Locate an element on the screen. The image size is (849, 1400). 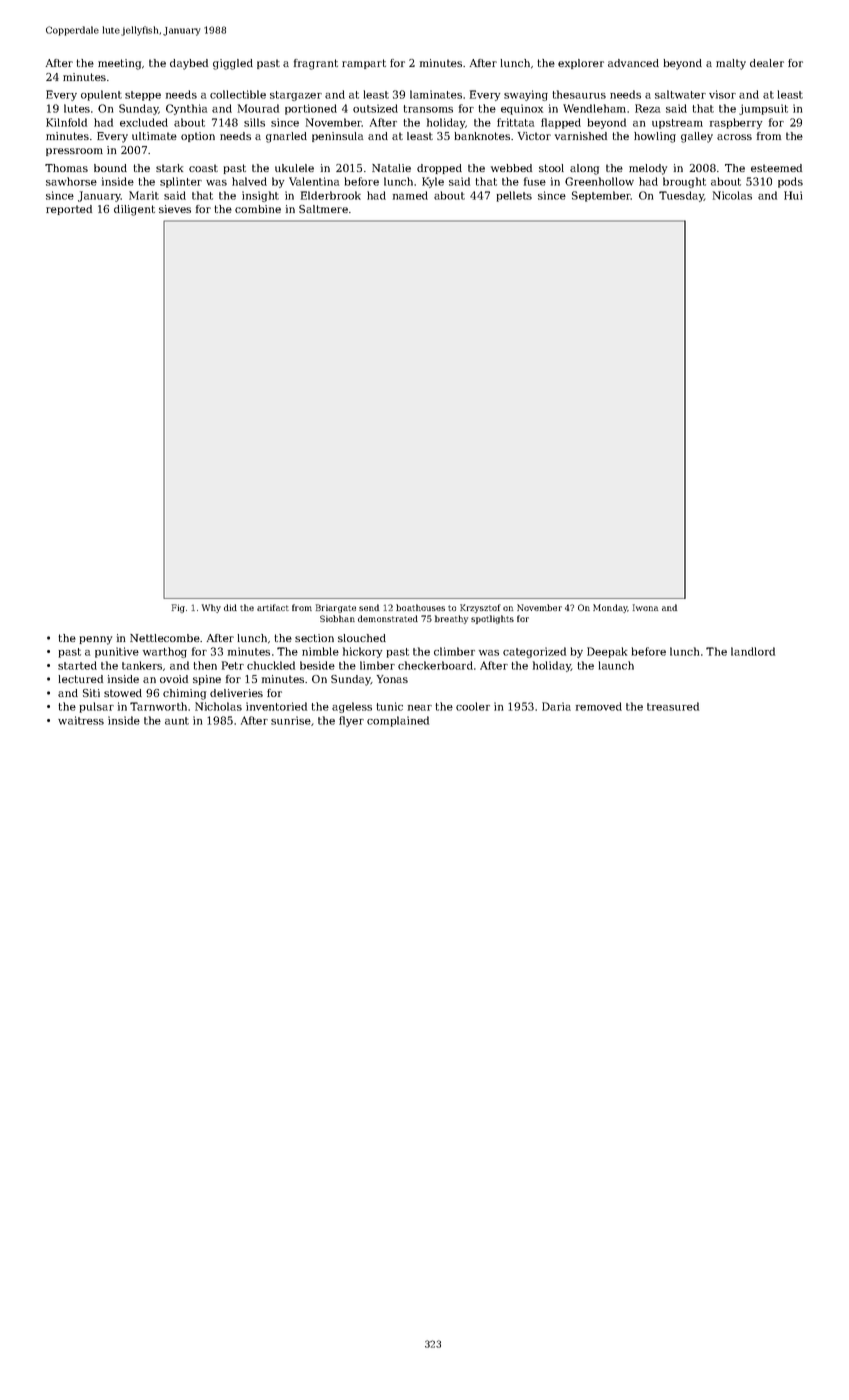
Fig is located at coordinates (178, 608).
